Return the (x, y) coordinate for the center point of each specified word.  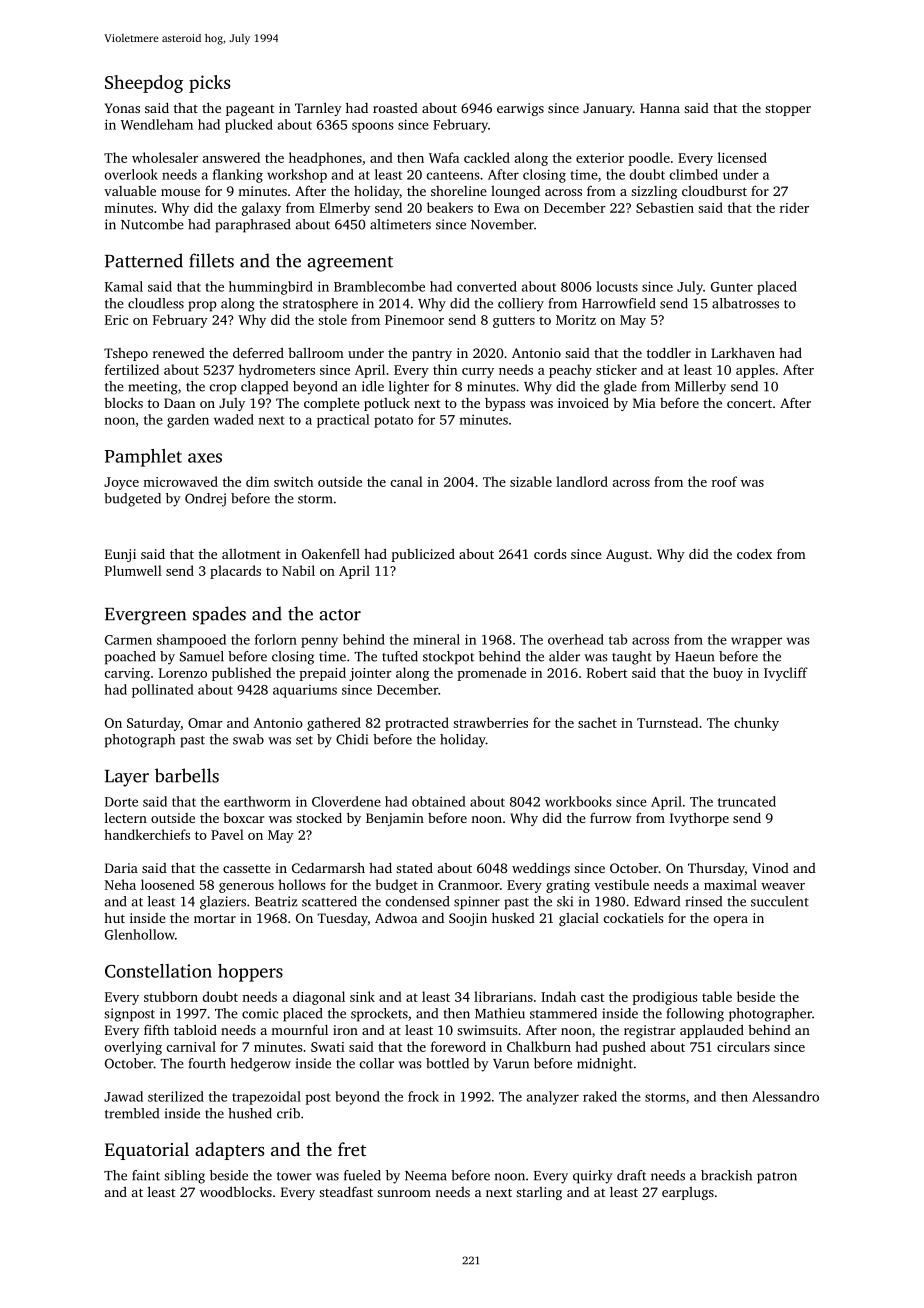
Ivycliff (786, 674)
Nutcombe (152, 224)
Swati (328, 1047)
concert (749, 403)
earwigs (520, 109)
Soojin (468, 919)
